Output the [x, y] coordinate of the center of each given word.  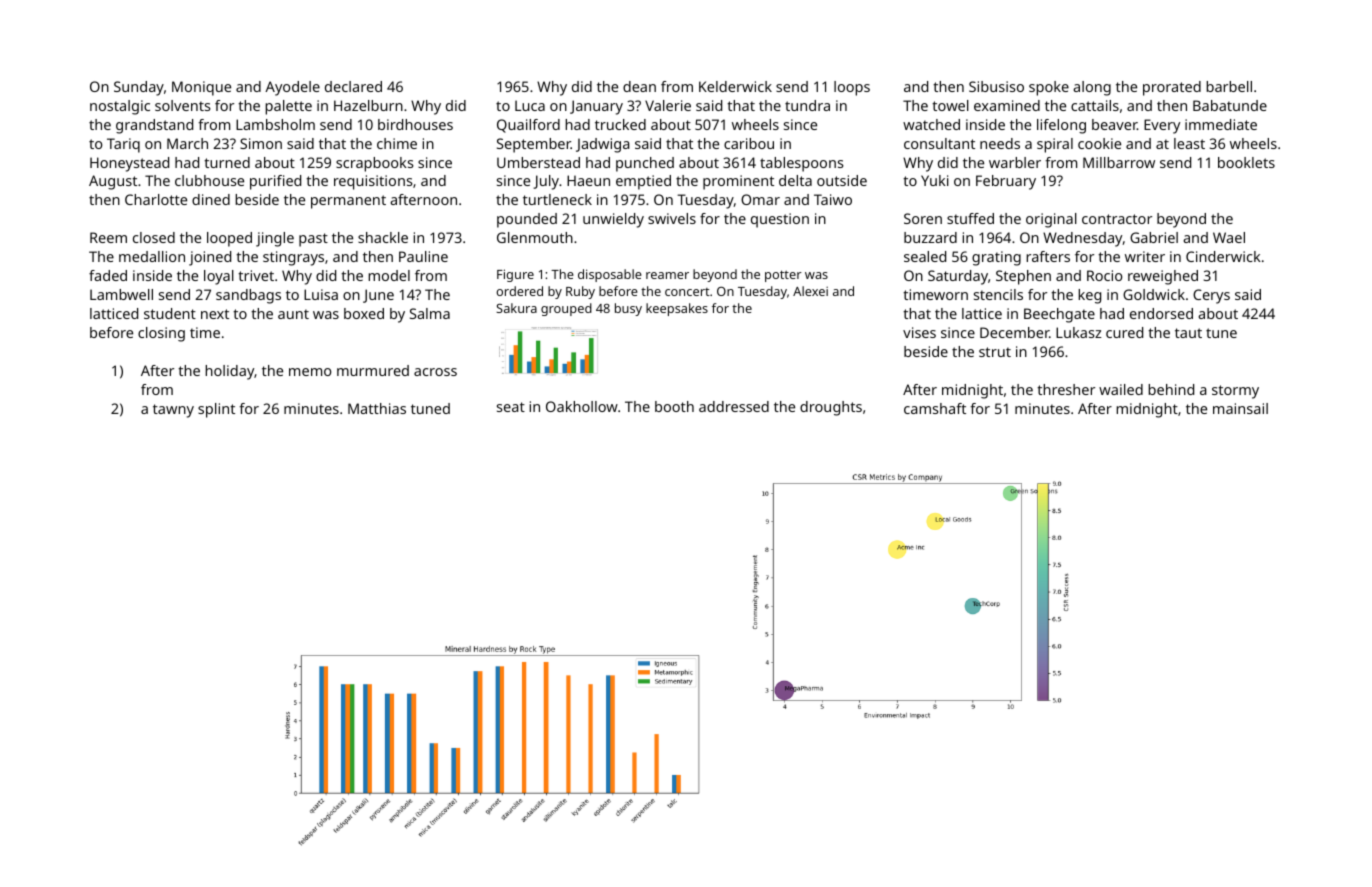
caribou [749, 143]
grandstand [154, 126]
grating [996, 258]
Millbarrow [1119, 162]
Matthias [377, 408]
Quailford [528, 126]
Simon [261, 143]
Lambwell [121, 294]
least [1189, 143]
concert [687, 292]
